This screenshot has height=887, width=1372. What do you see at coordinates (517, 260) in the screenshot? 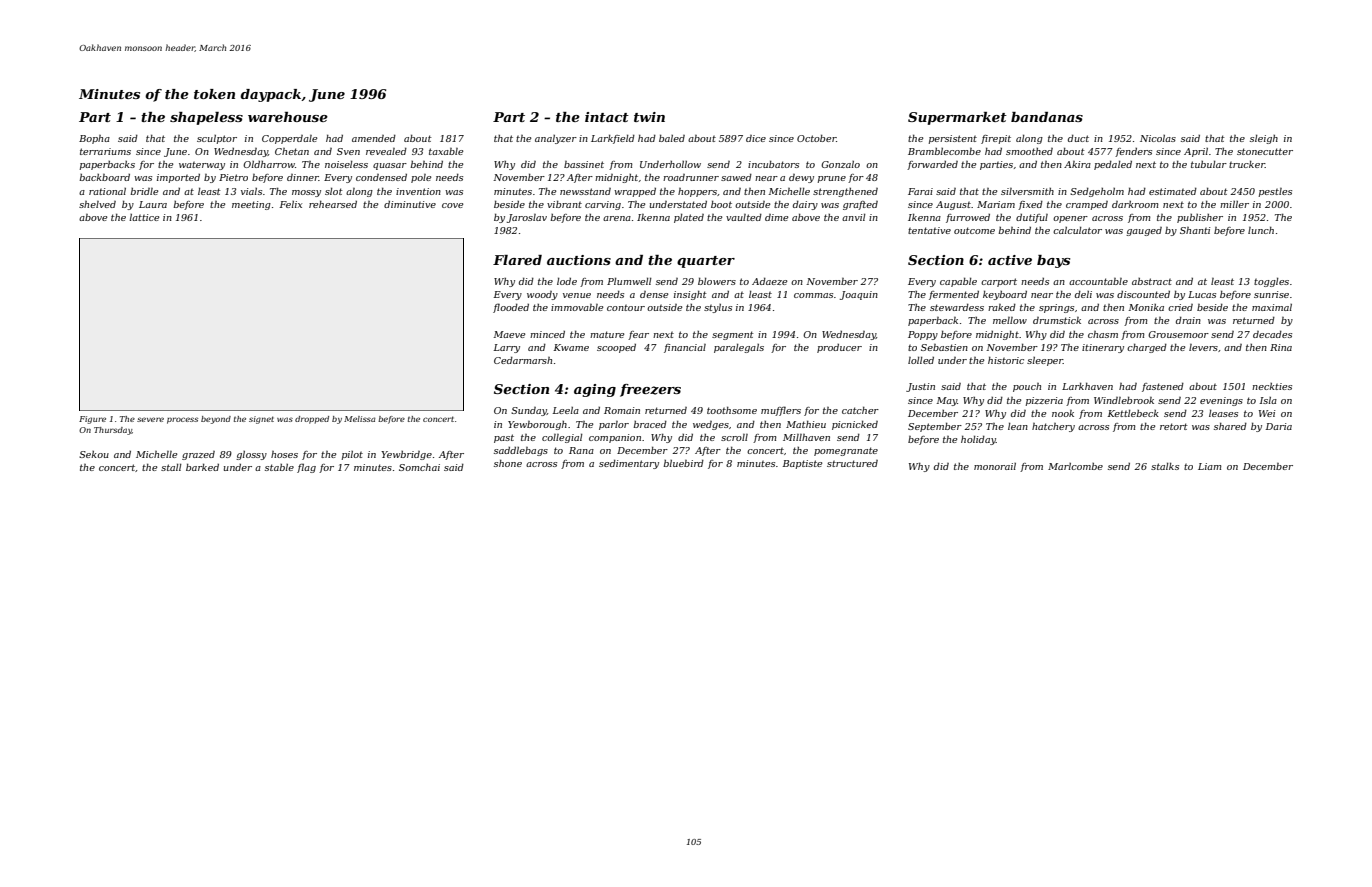
I see `Flared` at bounding box center [517, 260].
